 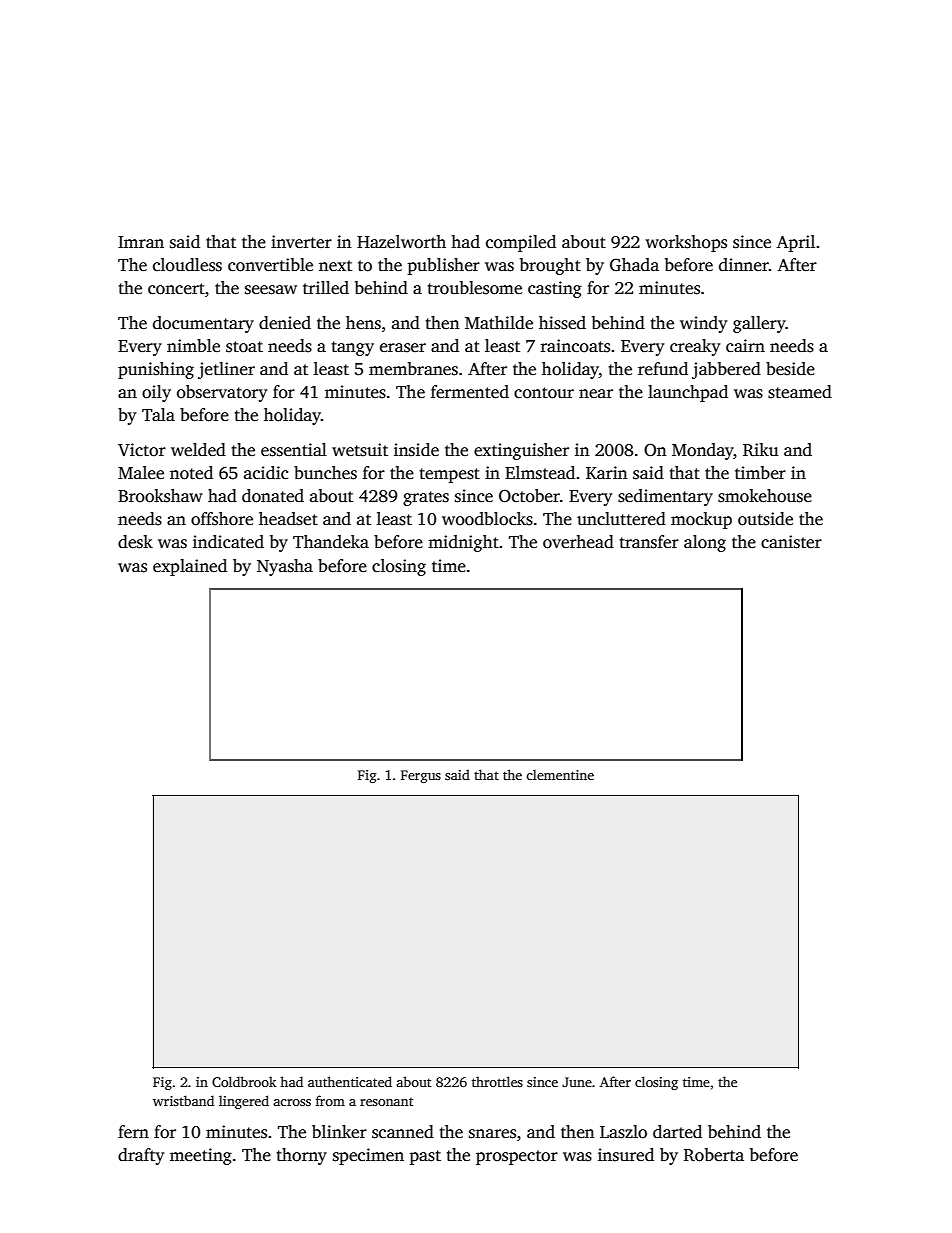 I want to click on Coldbrook, so click(x=244, y=1081).
